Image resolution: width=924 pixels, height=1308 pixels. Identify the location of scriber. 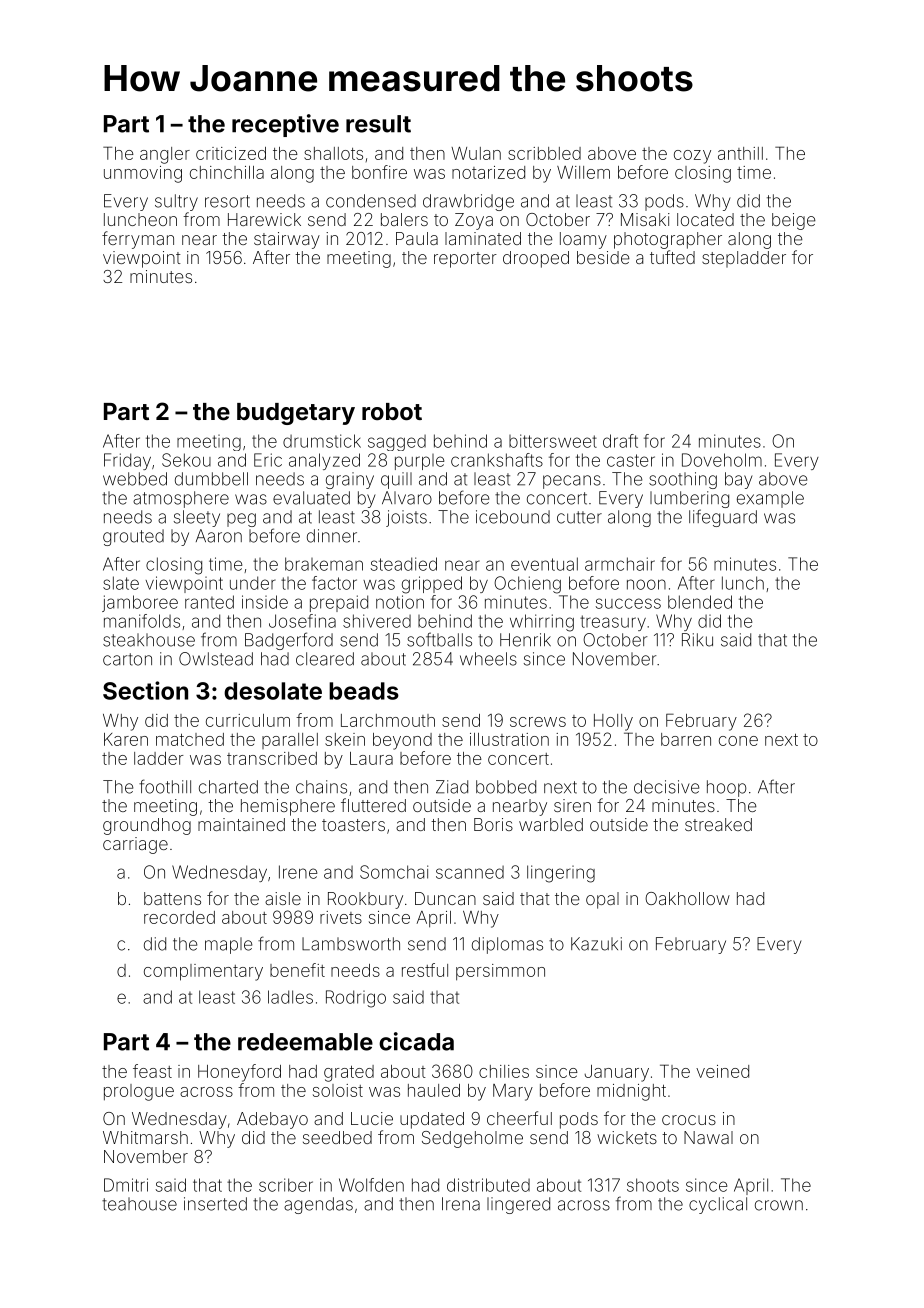
(286, 1185).
